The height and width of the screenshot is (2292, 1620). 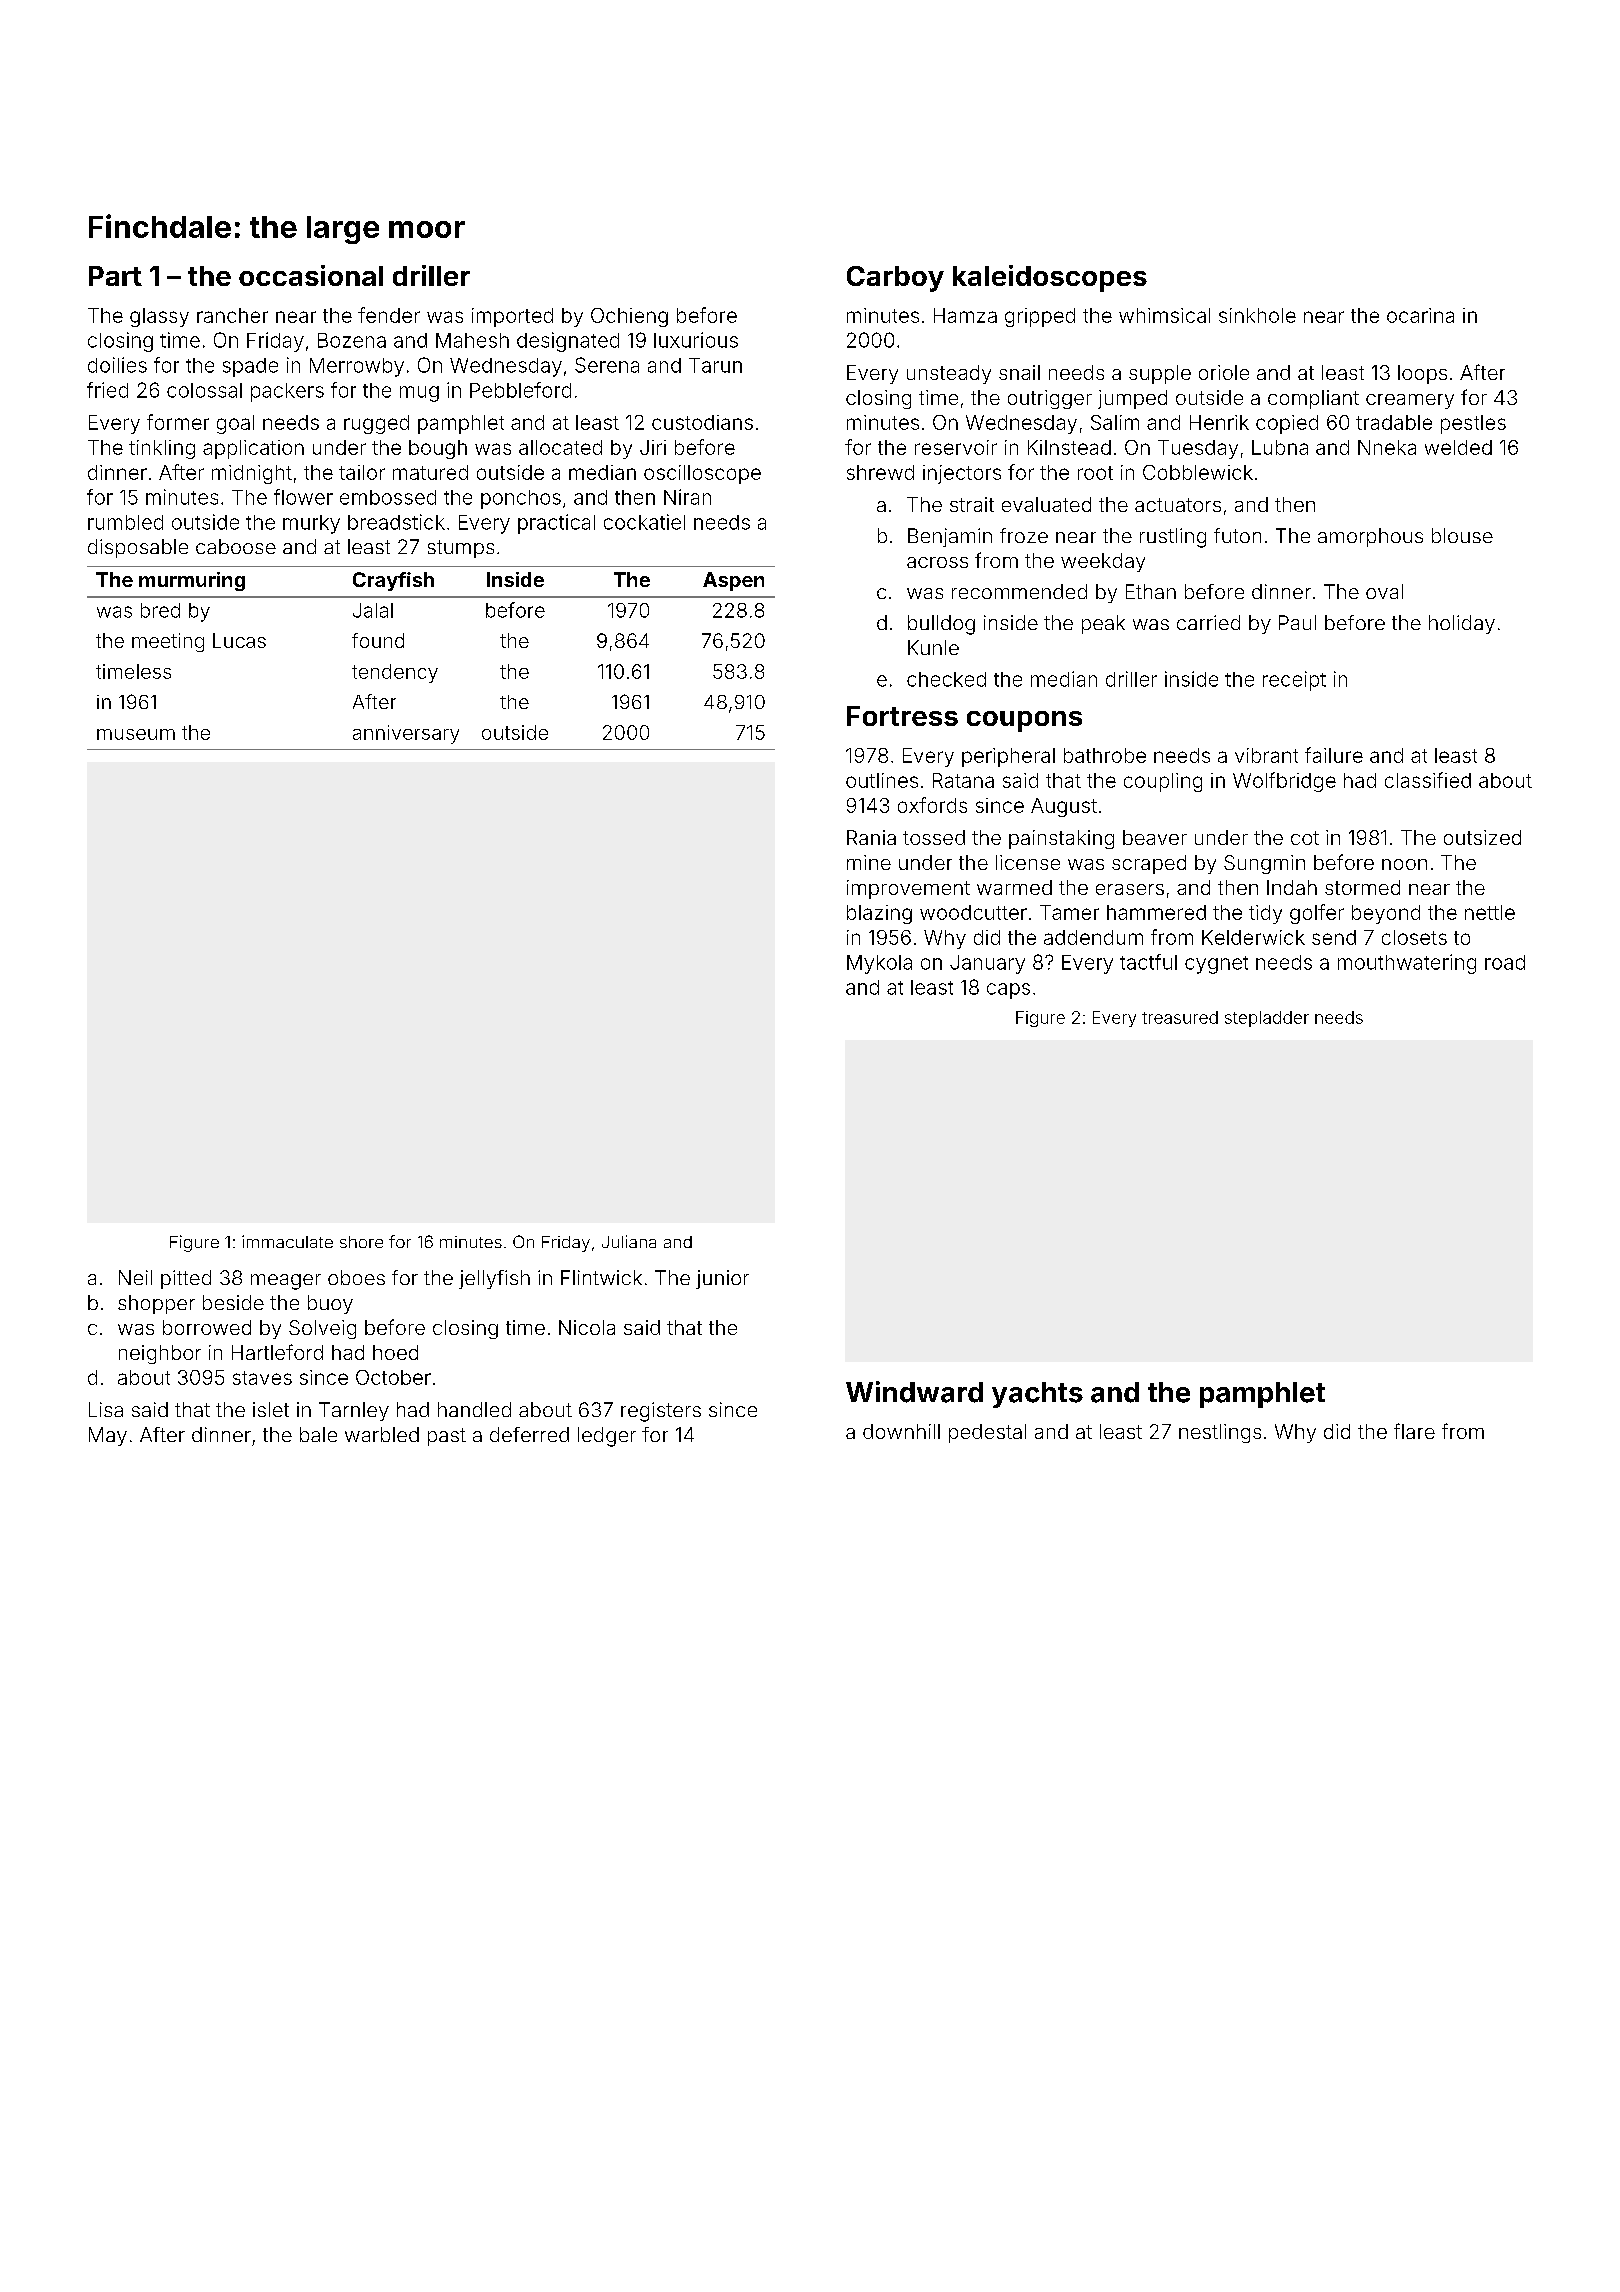 What do you see at coordinates (108, 1436) in the screenshot?
I see `May` at bounding box center [108, 1436].
